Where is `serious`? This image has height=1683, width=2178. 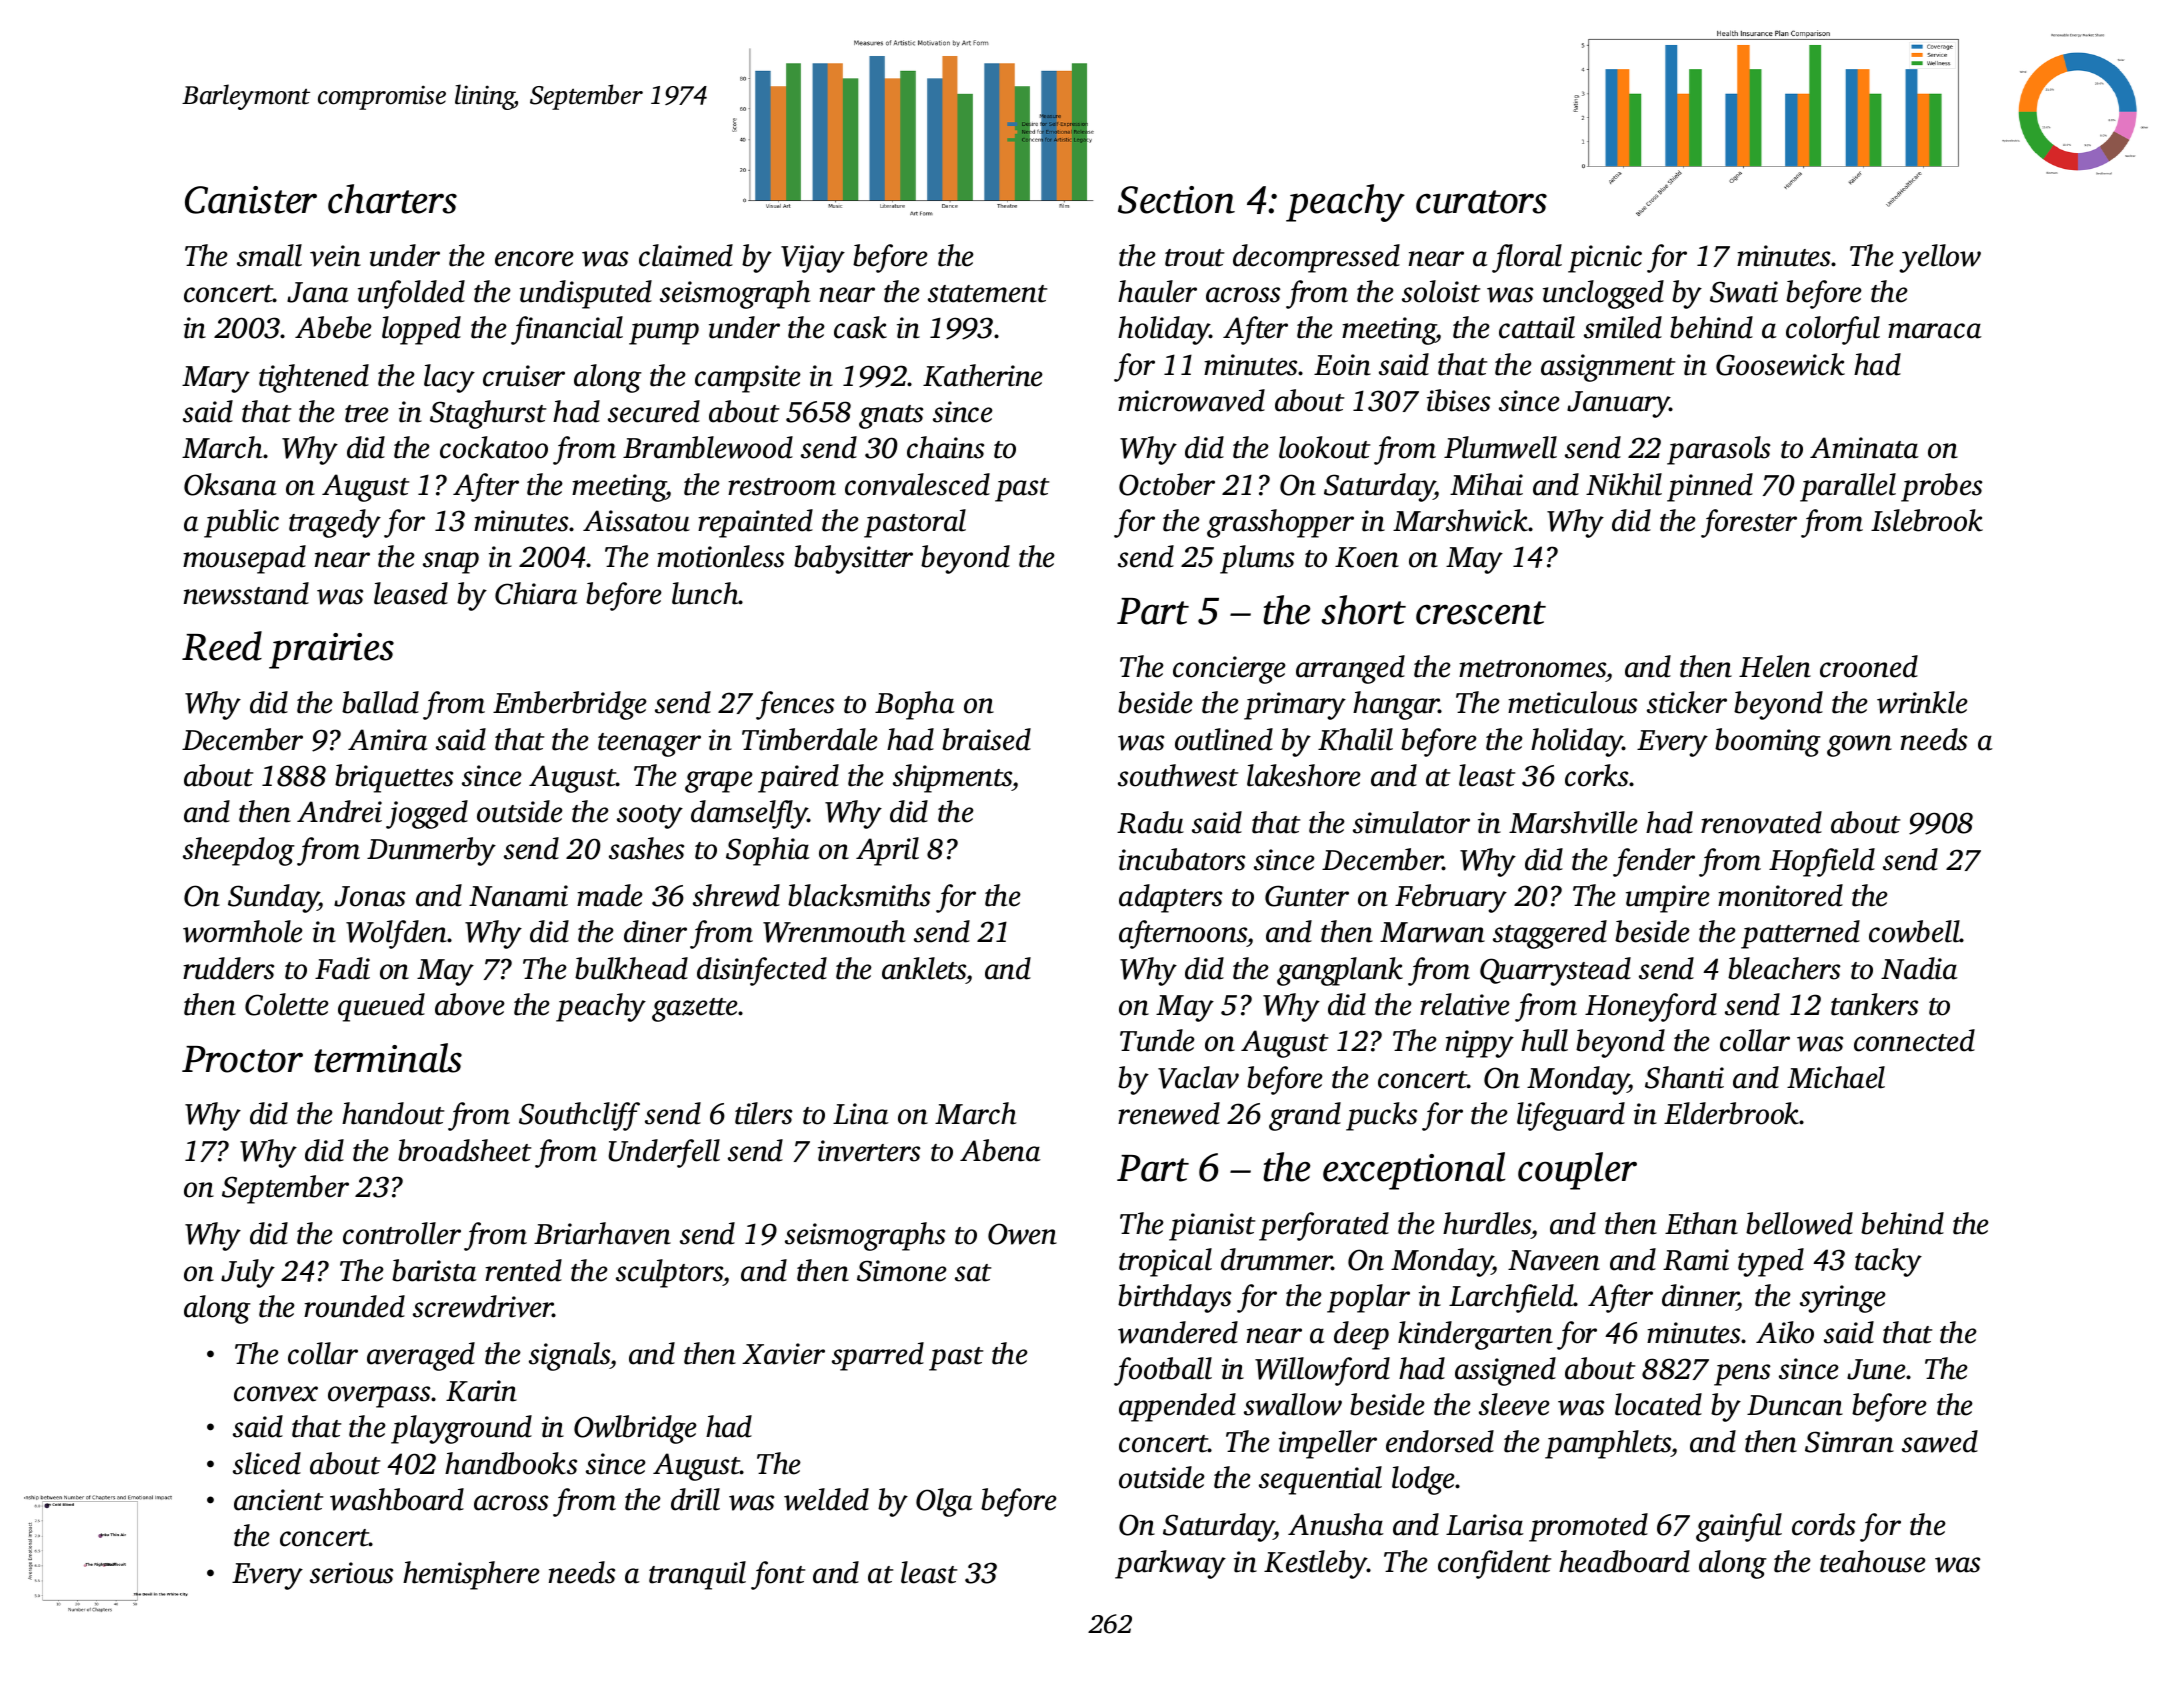 serious is located at coordinates (351, 1573).
